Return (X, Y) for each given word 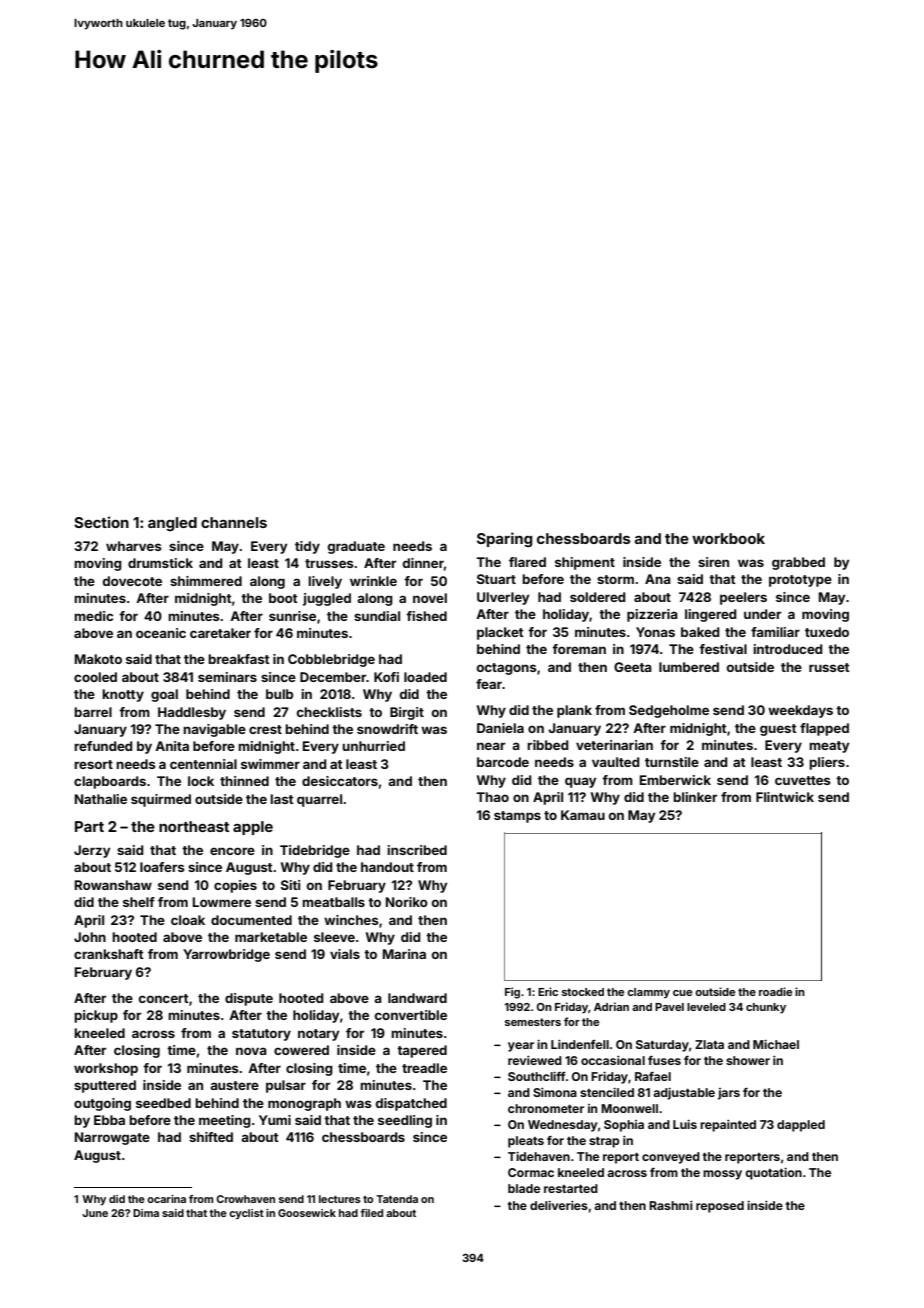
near (491, 746)
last (282, 799)
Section (101, 522)
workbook (728, 538)
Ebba (109, 1120)
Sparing (505, 539)
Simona (555, 1092)
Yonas (655, 632)
